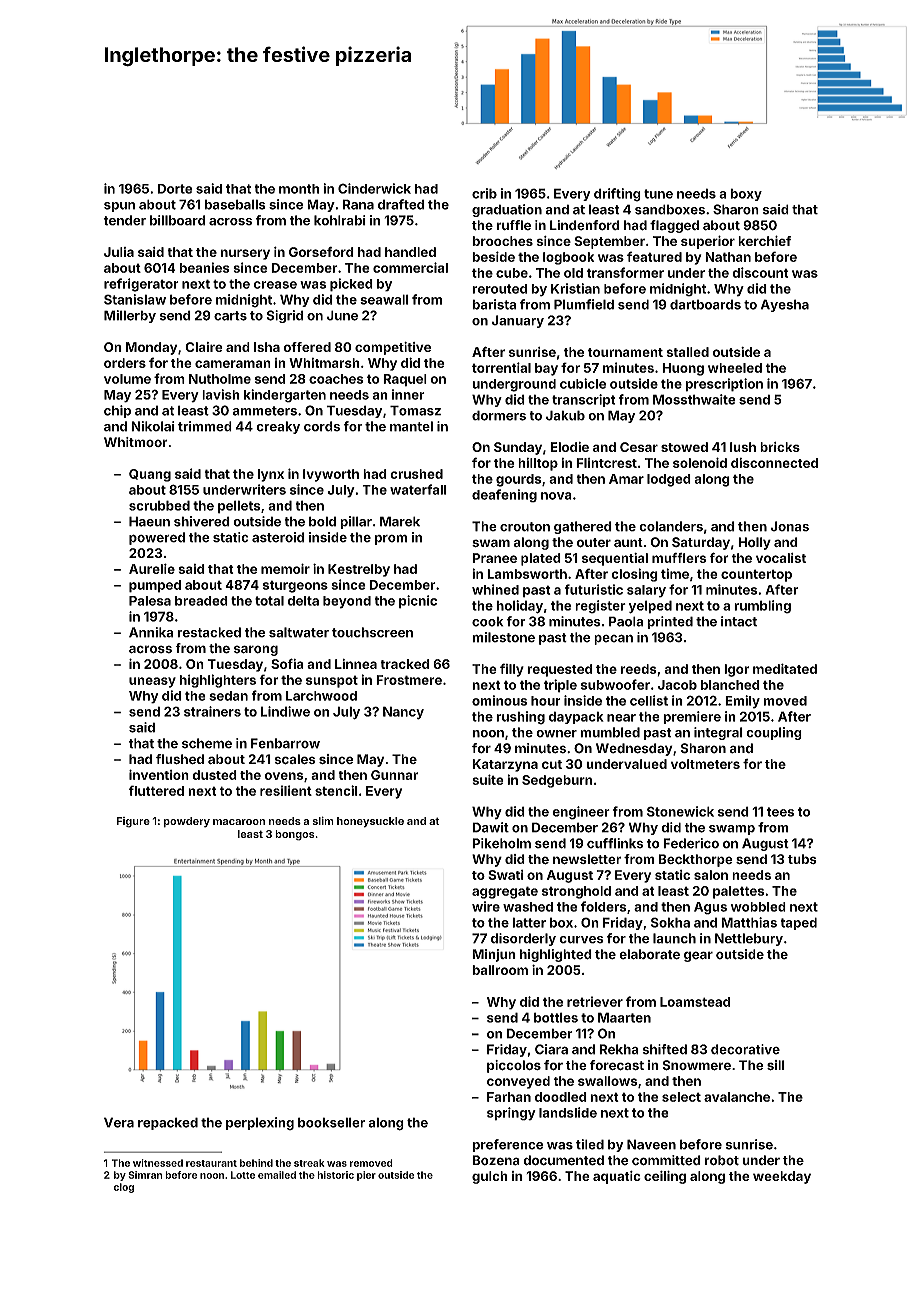 Image resolution: width=924 pixels, height=1308 pixels. I want to click on clog, so click(124, 1188).
